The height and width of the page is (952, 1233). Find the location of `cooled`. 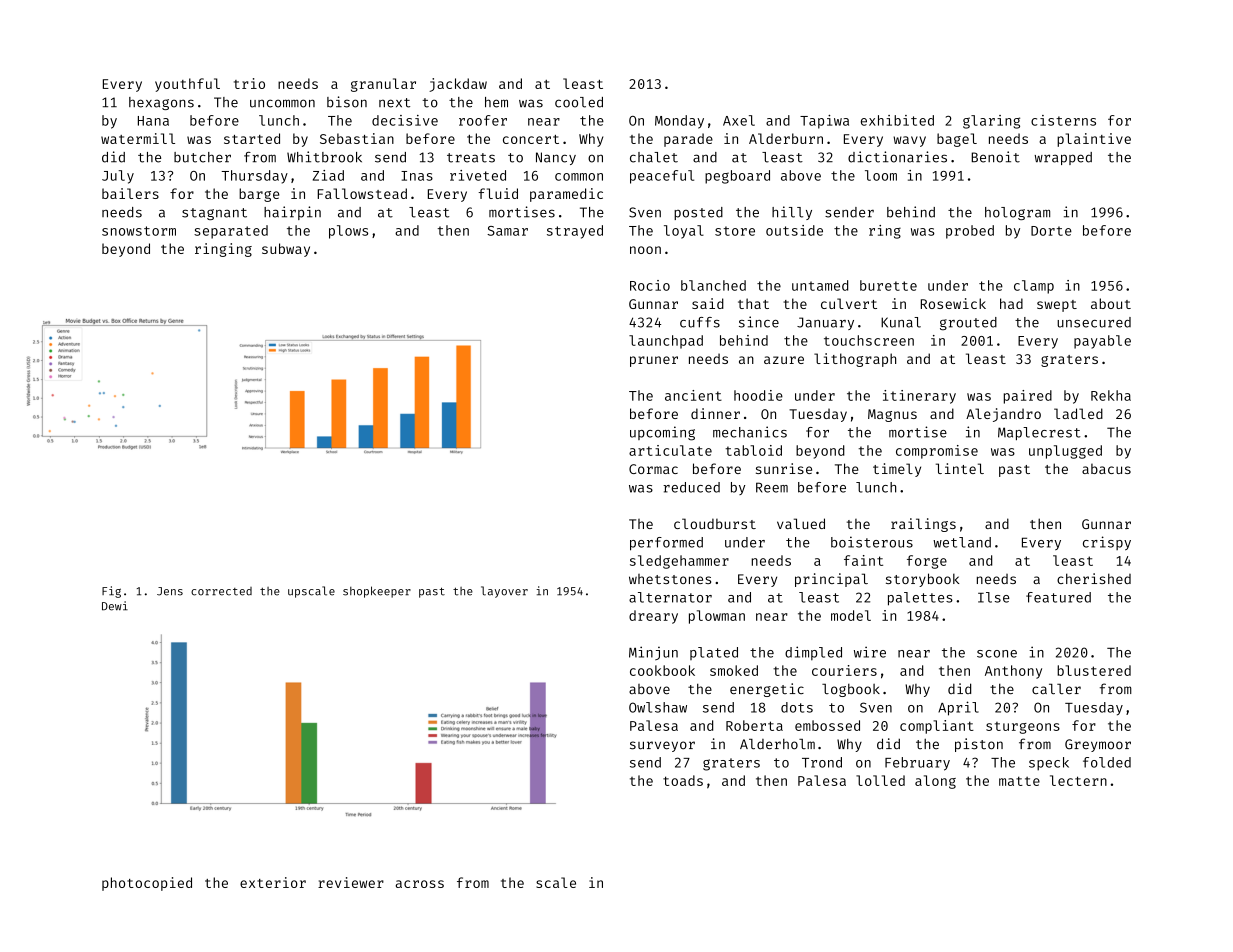

cooled is located at coordinates (579, 102).
